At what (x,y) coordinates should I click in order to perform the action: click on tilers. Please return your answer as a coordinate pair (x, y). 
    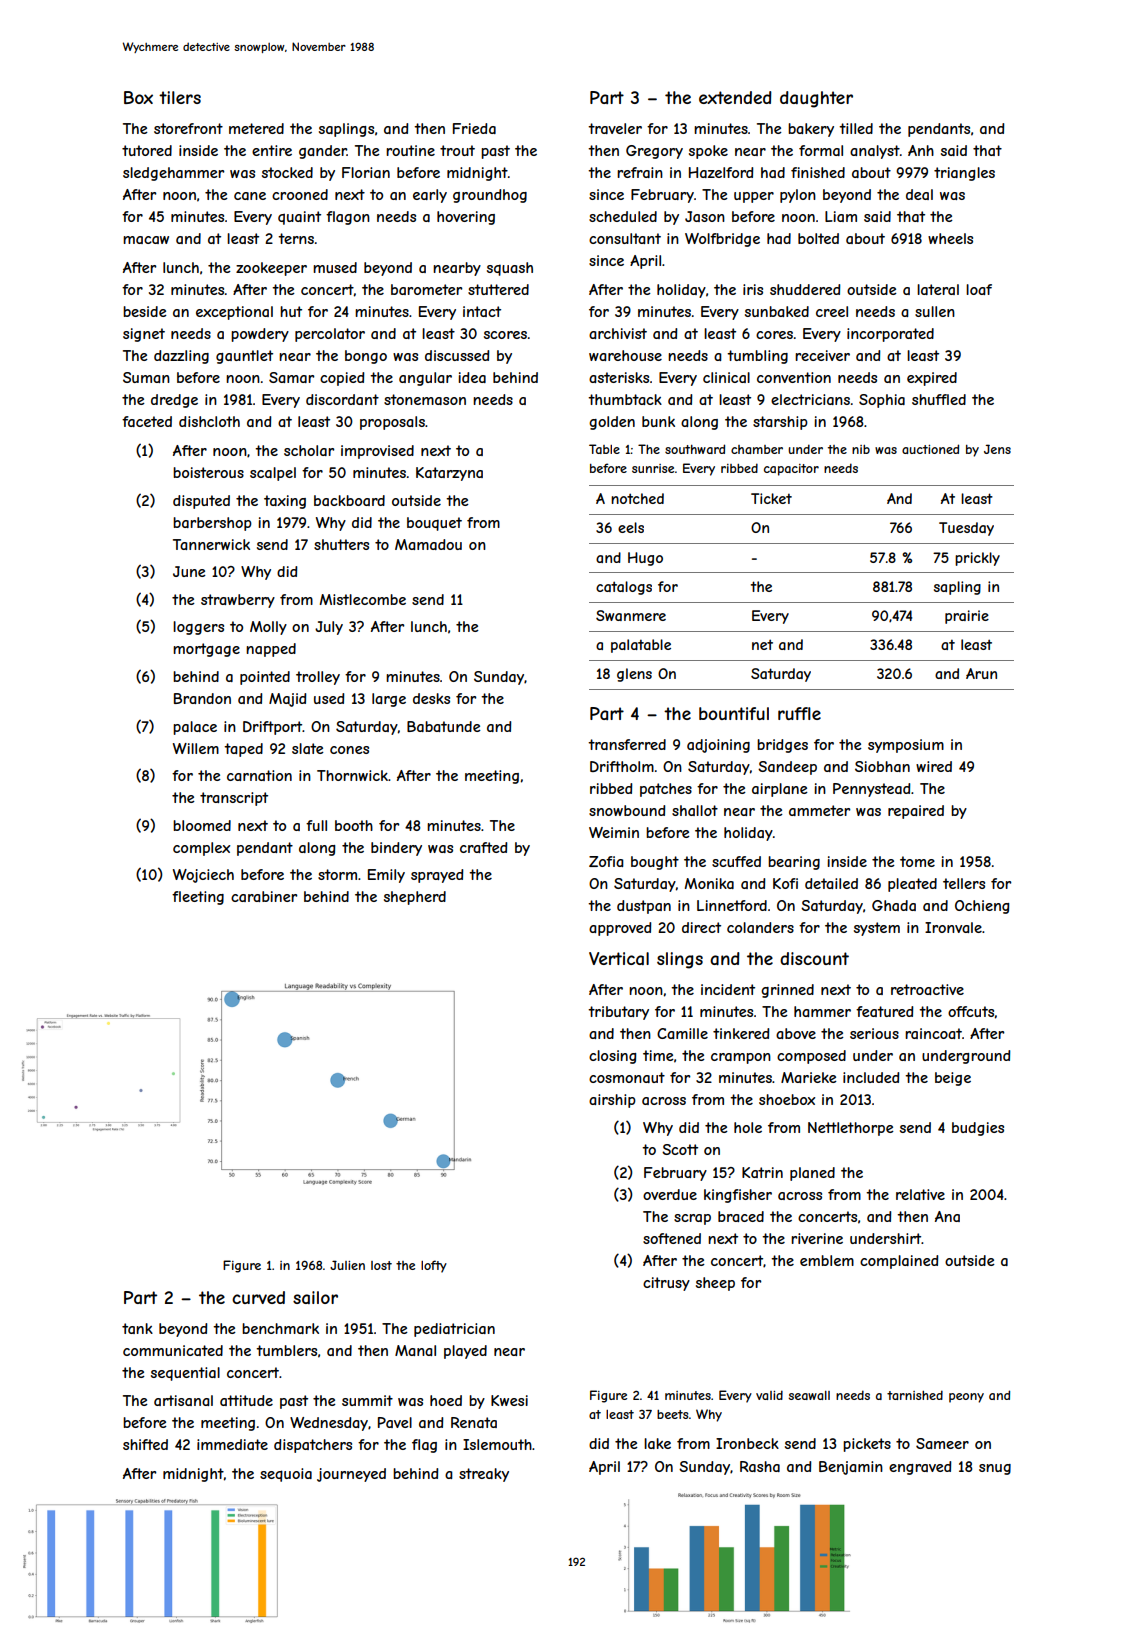
    Looking at the image, I should click on (180, 97).
